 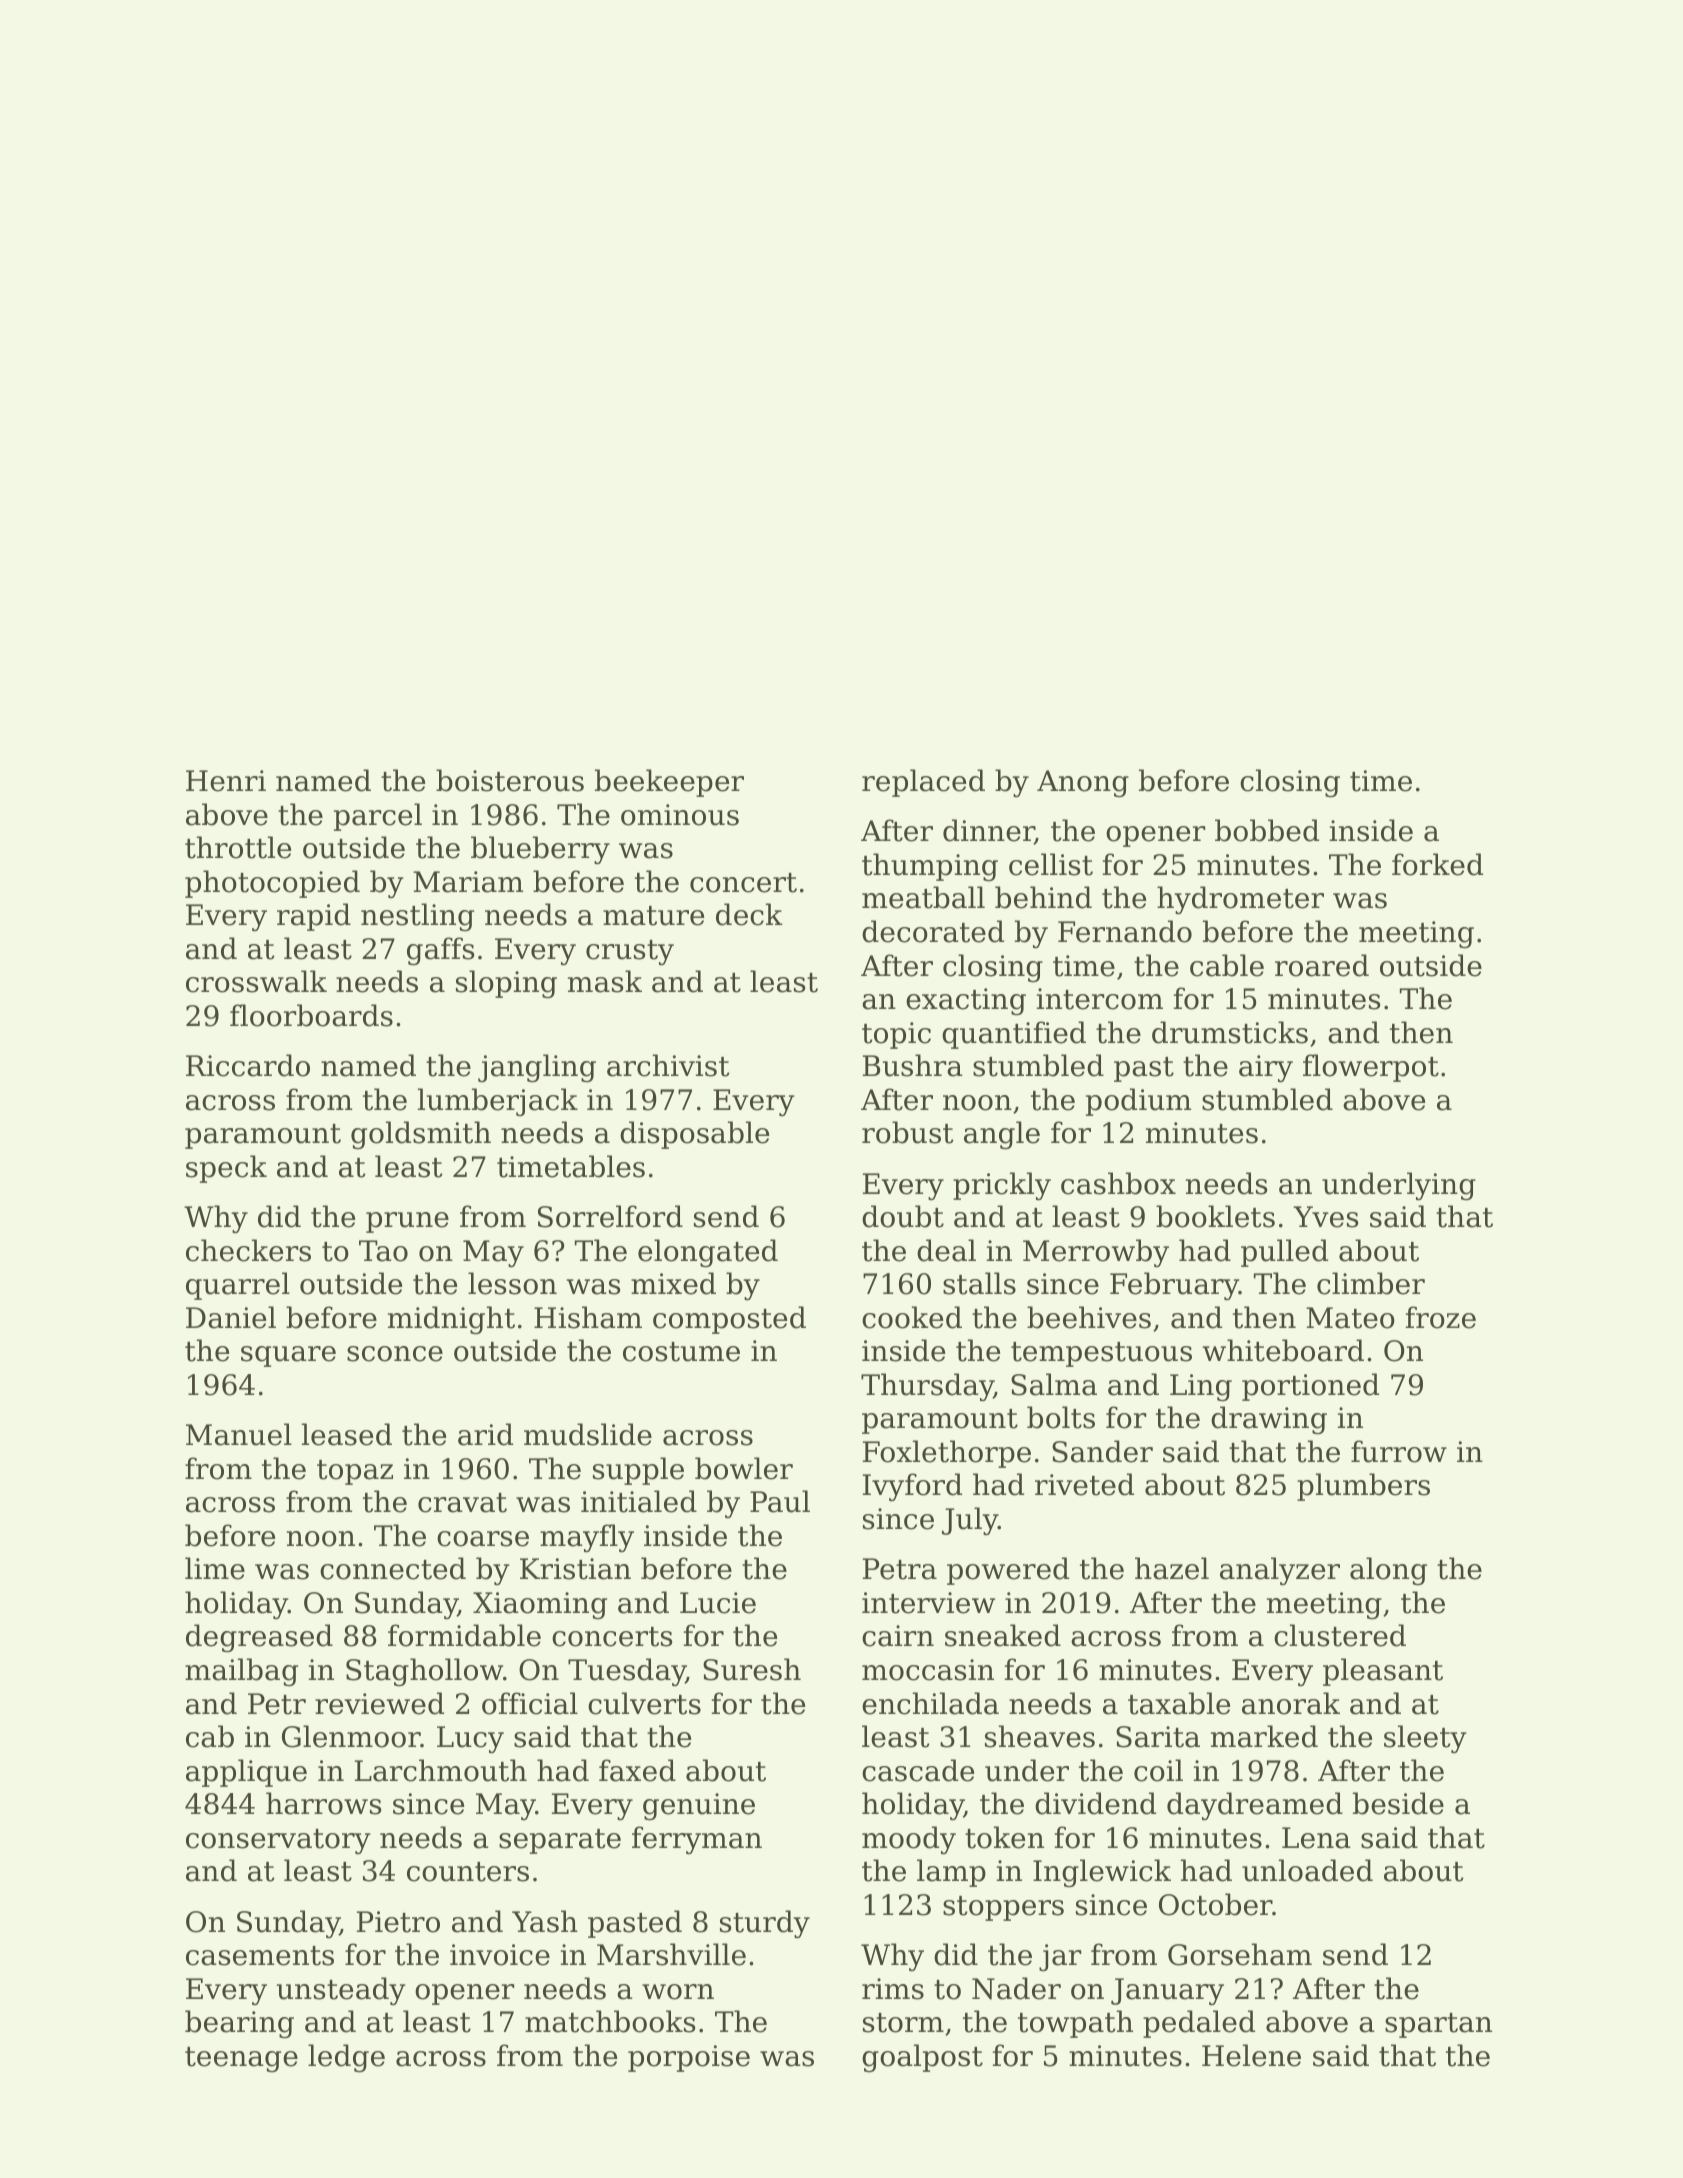 What do you see at coordinates (930, 1703) in the screenshot?
I see `enchilada` at bounding box center [930, 1703].
